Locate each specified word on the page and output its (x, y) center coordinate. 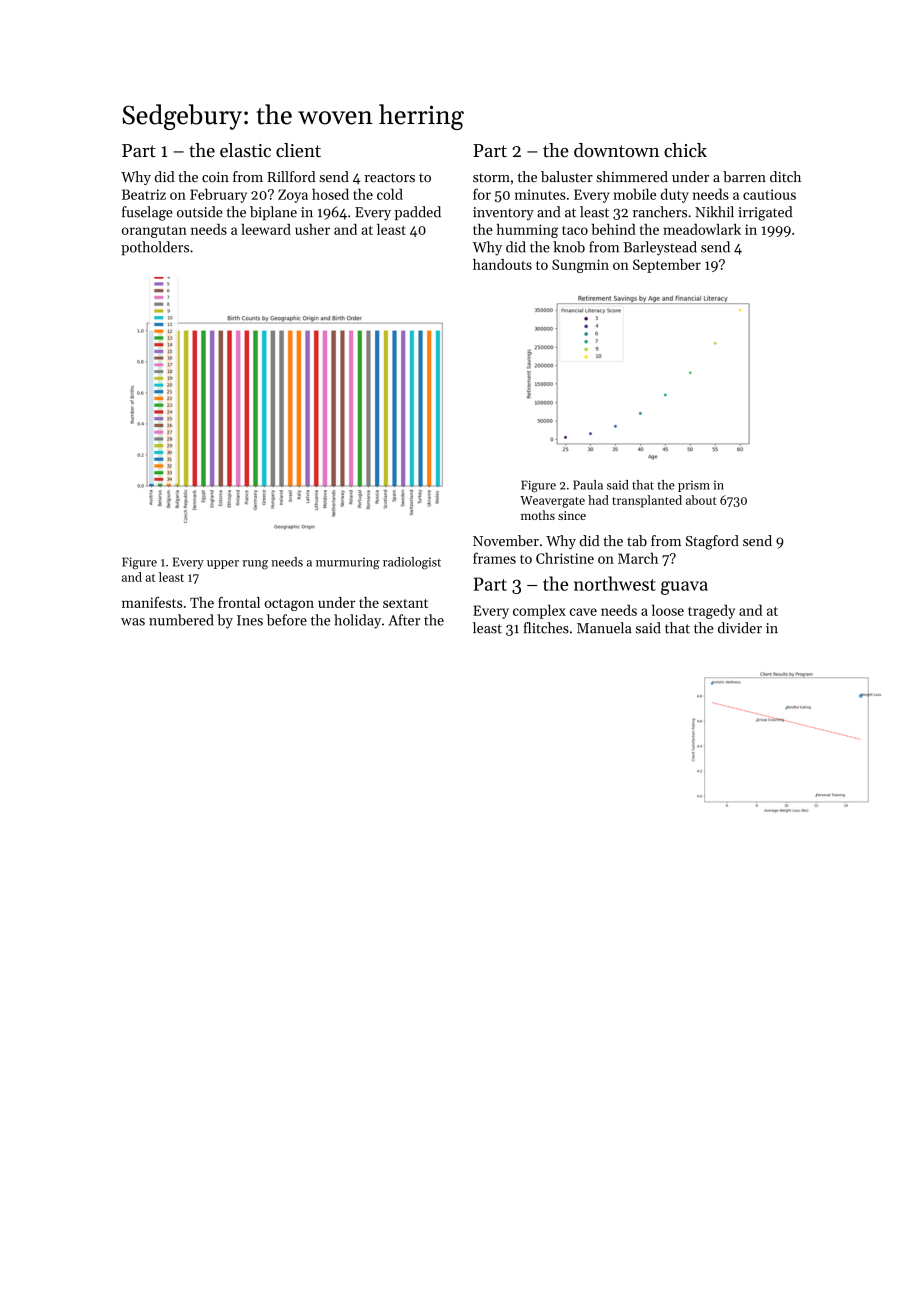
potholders (155, 248)
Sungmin (580, 266)
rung (255, 564)
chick (685, 150)
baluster (567, 177)
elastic (245, 150)
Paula (588, 485)
